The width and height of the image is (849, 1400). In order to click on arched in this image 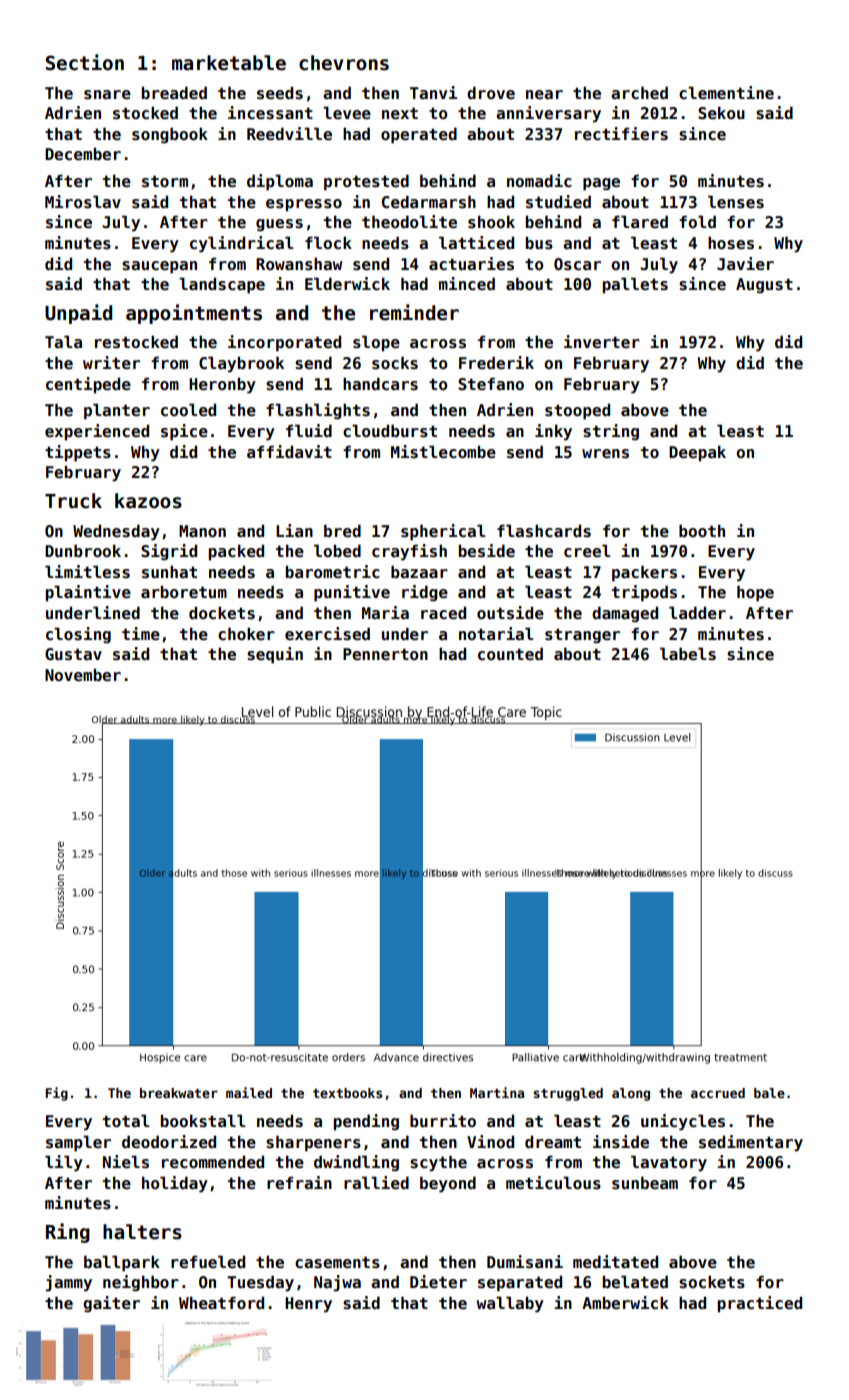, I will do `click(639, 92)`.
